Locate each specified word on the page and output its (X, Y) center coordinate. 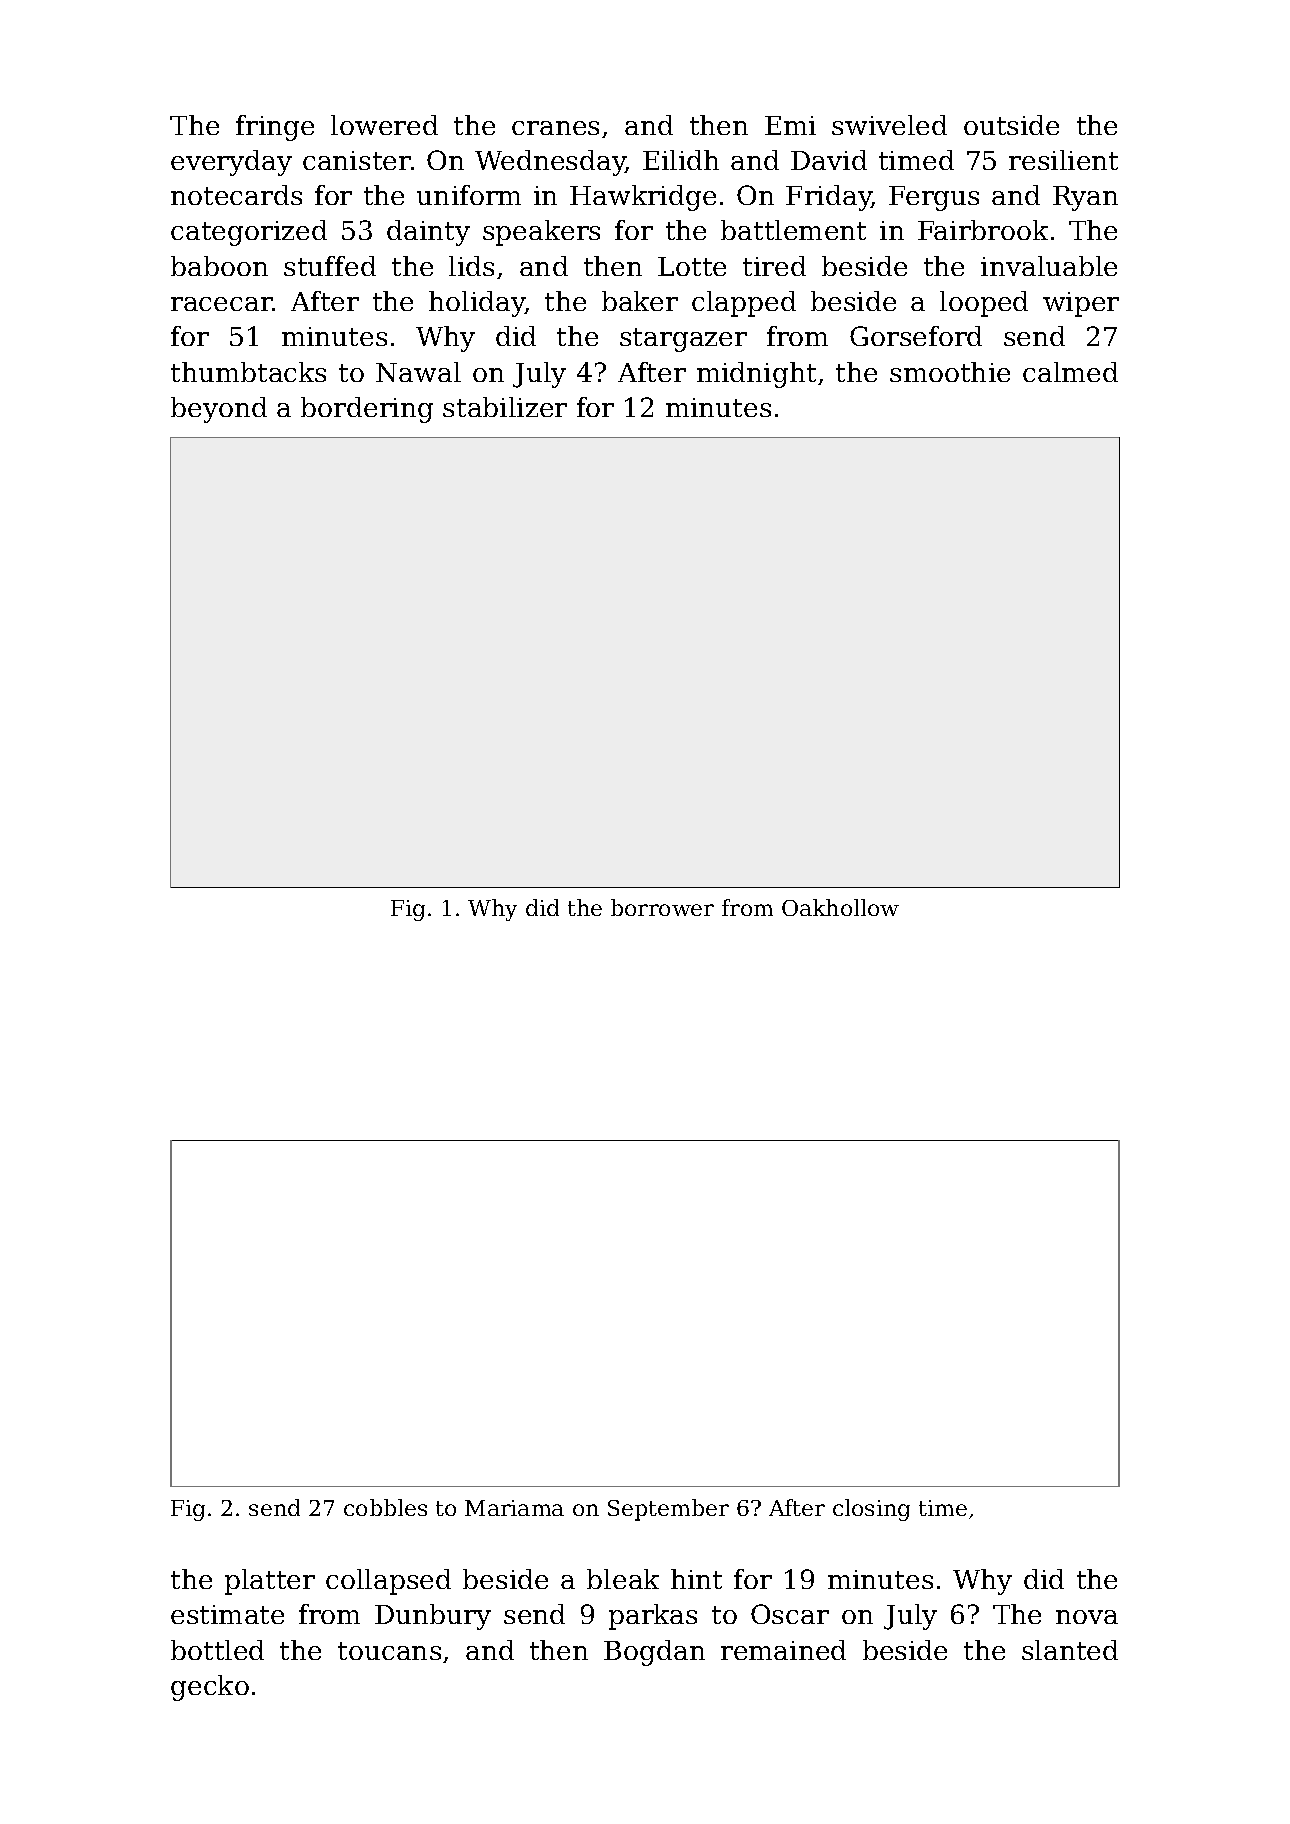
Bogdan (654, 1653)
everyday (231, 163)
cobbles (385, 1507)
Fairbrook (983, 230)
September (668, 1510)
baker (640, 301)
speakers (541, 233)
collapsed (388, 1582)
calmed (1070, 372)
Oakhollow (840, 907)
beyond (219, 410)
